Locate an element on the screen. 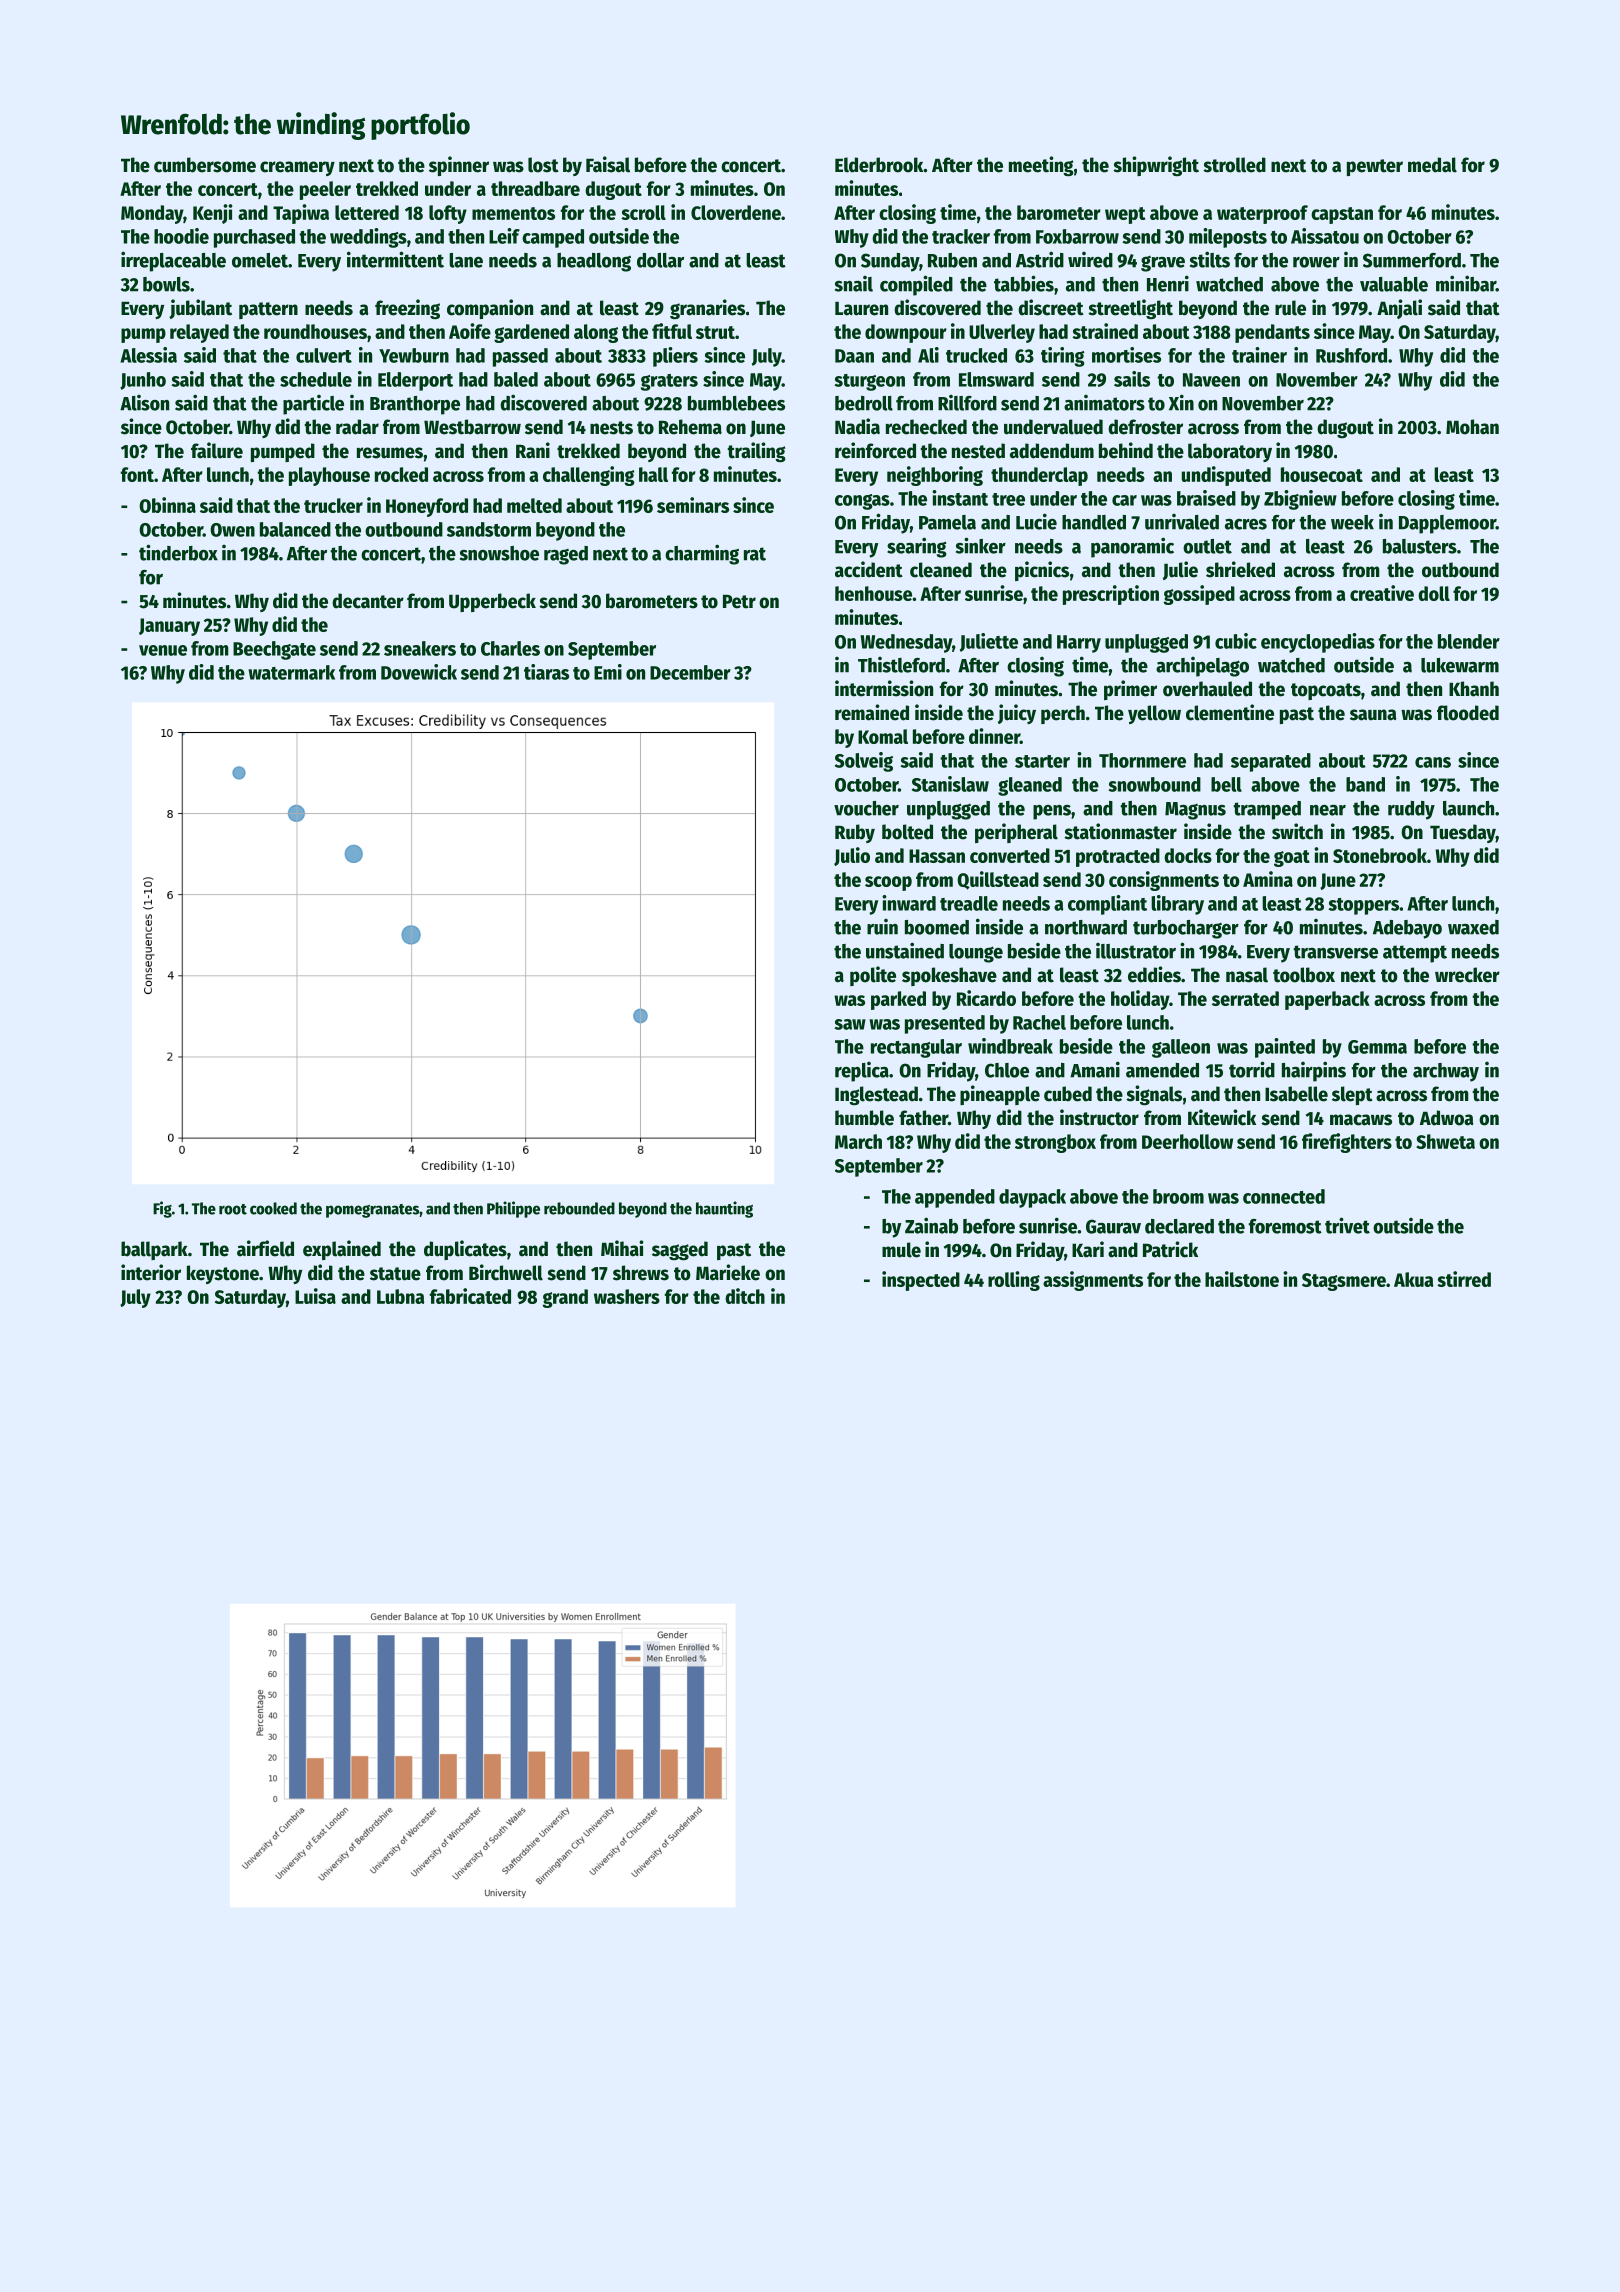 The image size is (1620, 2292). tiaras is located at coordinates (546, 672).
